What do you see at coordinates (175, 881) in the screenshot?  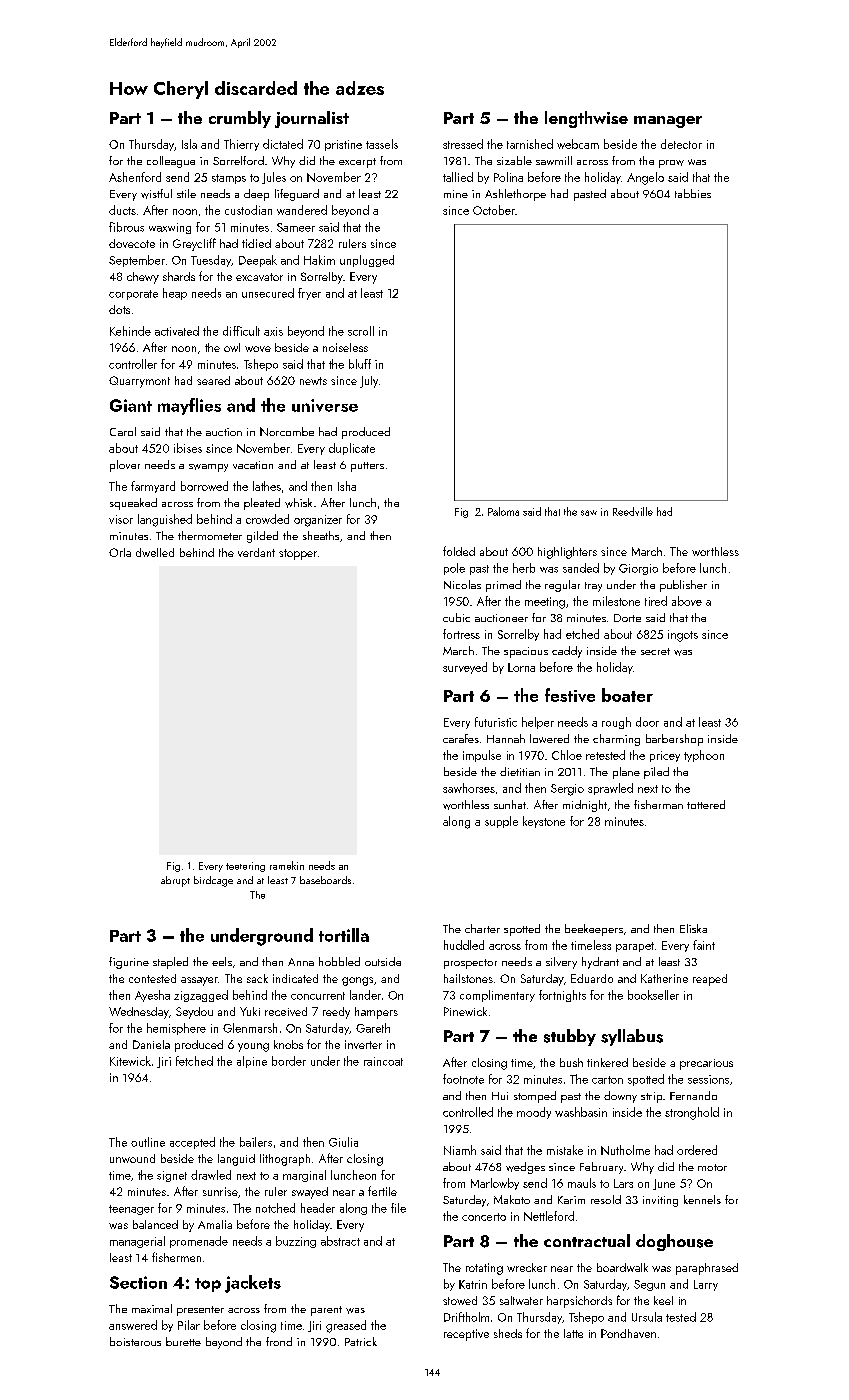 I see `abrupt` at bounding box center [175, 881].
